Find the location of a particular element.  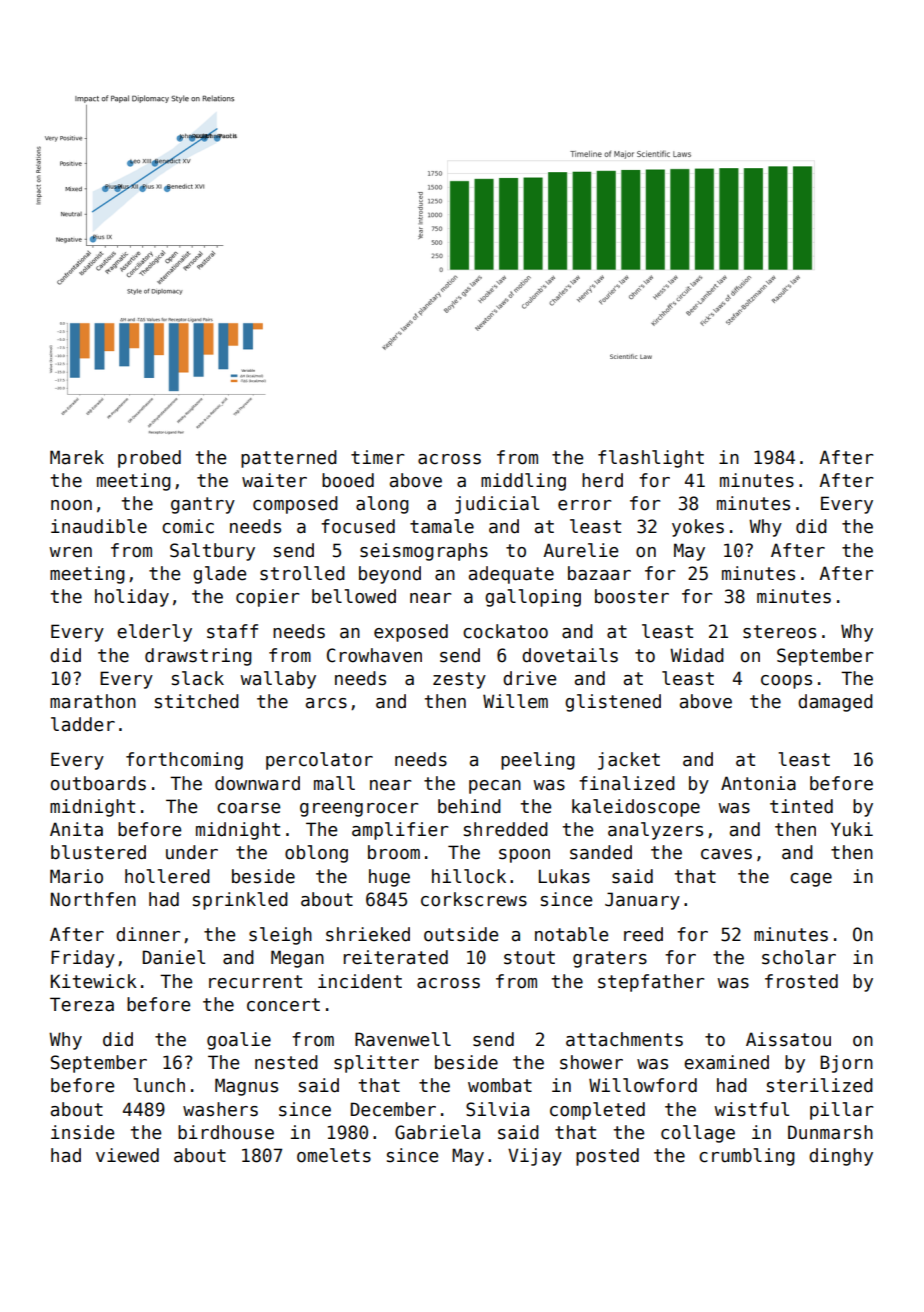

huge is located at coordinates (389, 878).
